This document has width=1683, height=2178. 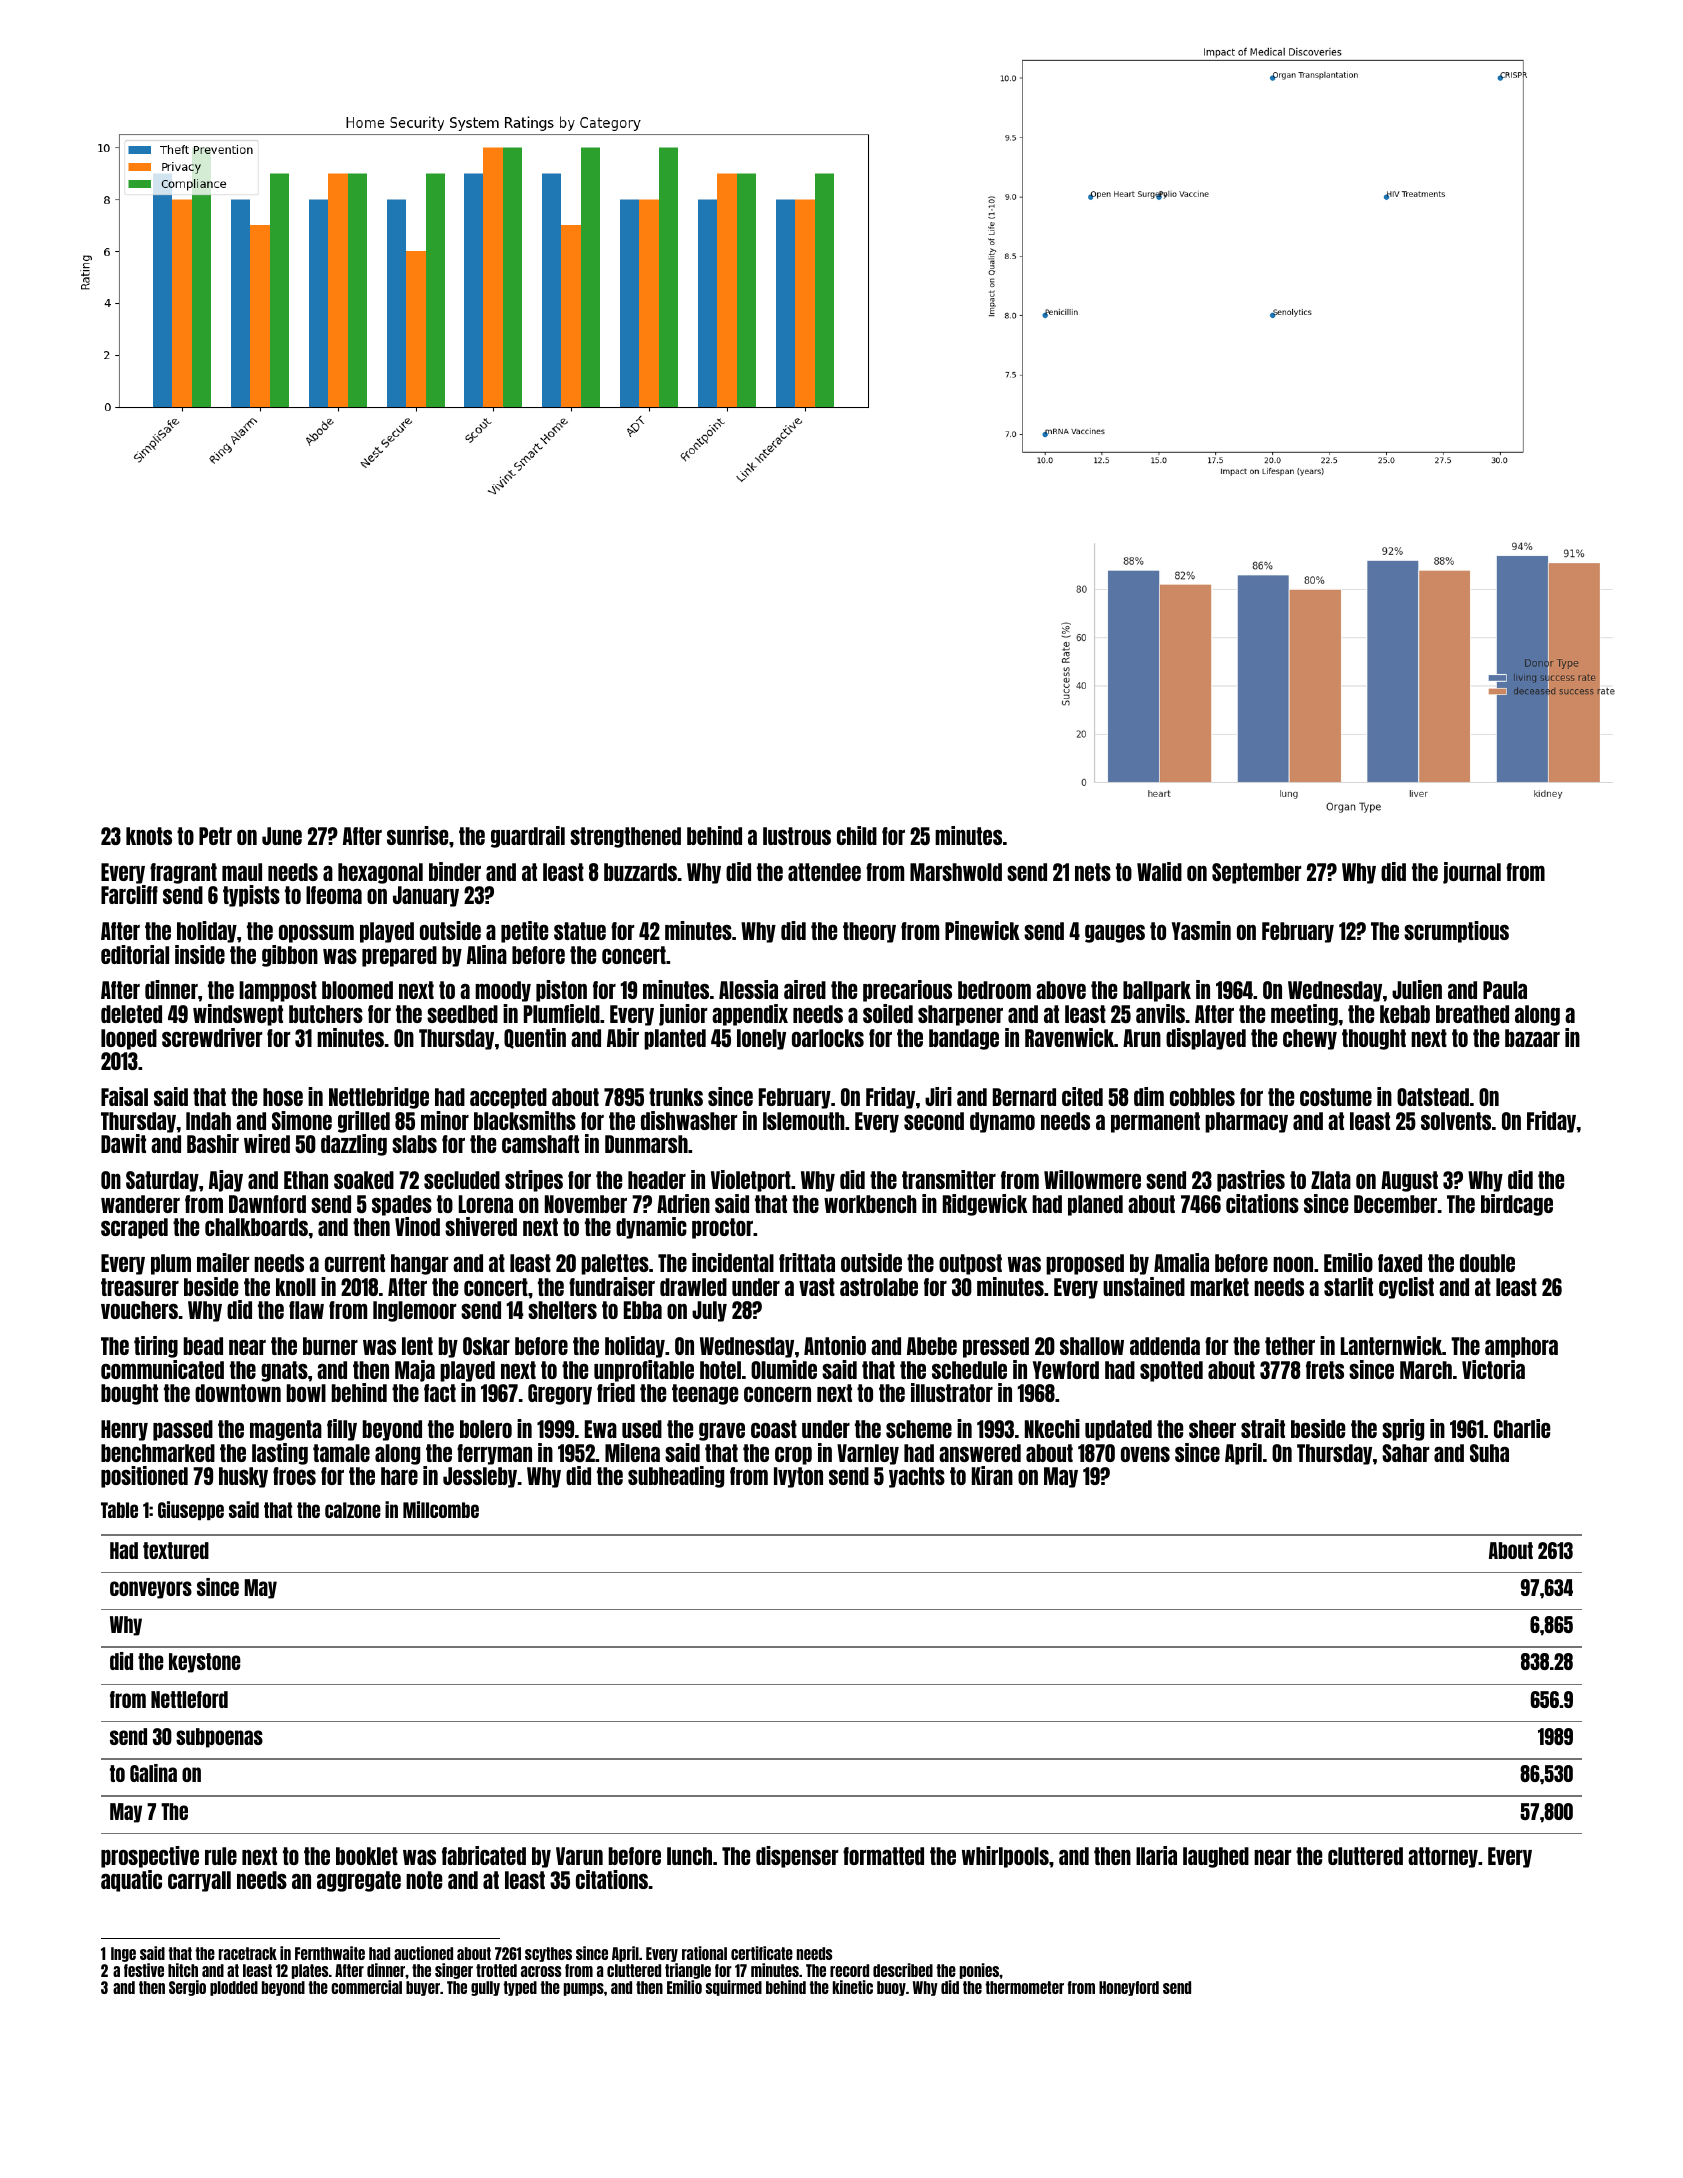 What do you see at coordinates (484, 1855) in the document?
I see `fabricated` at bounding box center [484, 1855].
